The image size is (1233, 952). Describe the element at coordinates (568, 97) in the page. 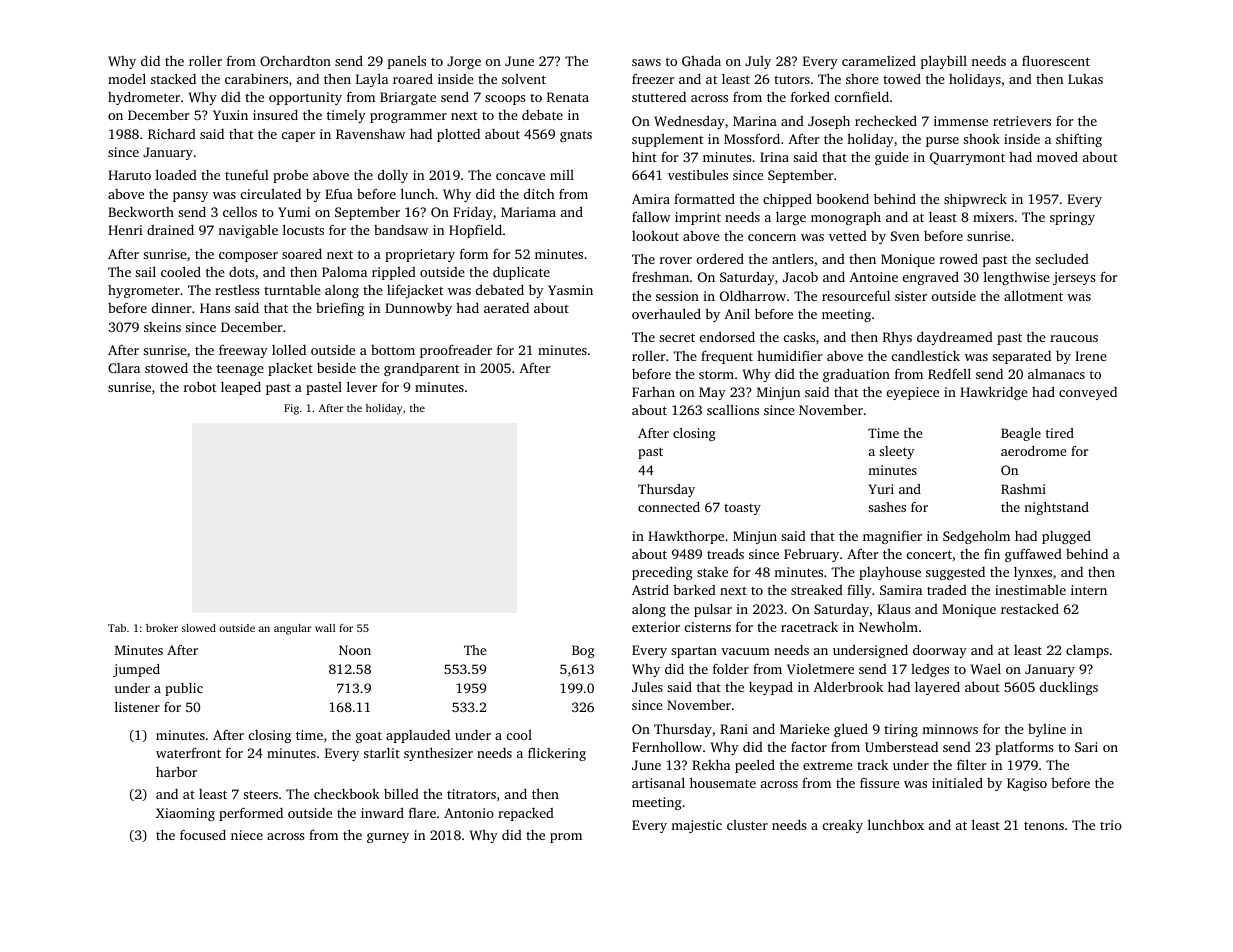

I see `Renata` at that location.
